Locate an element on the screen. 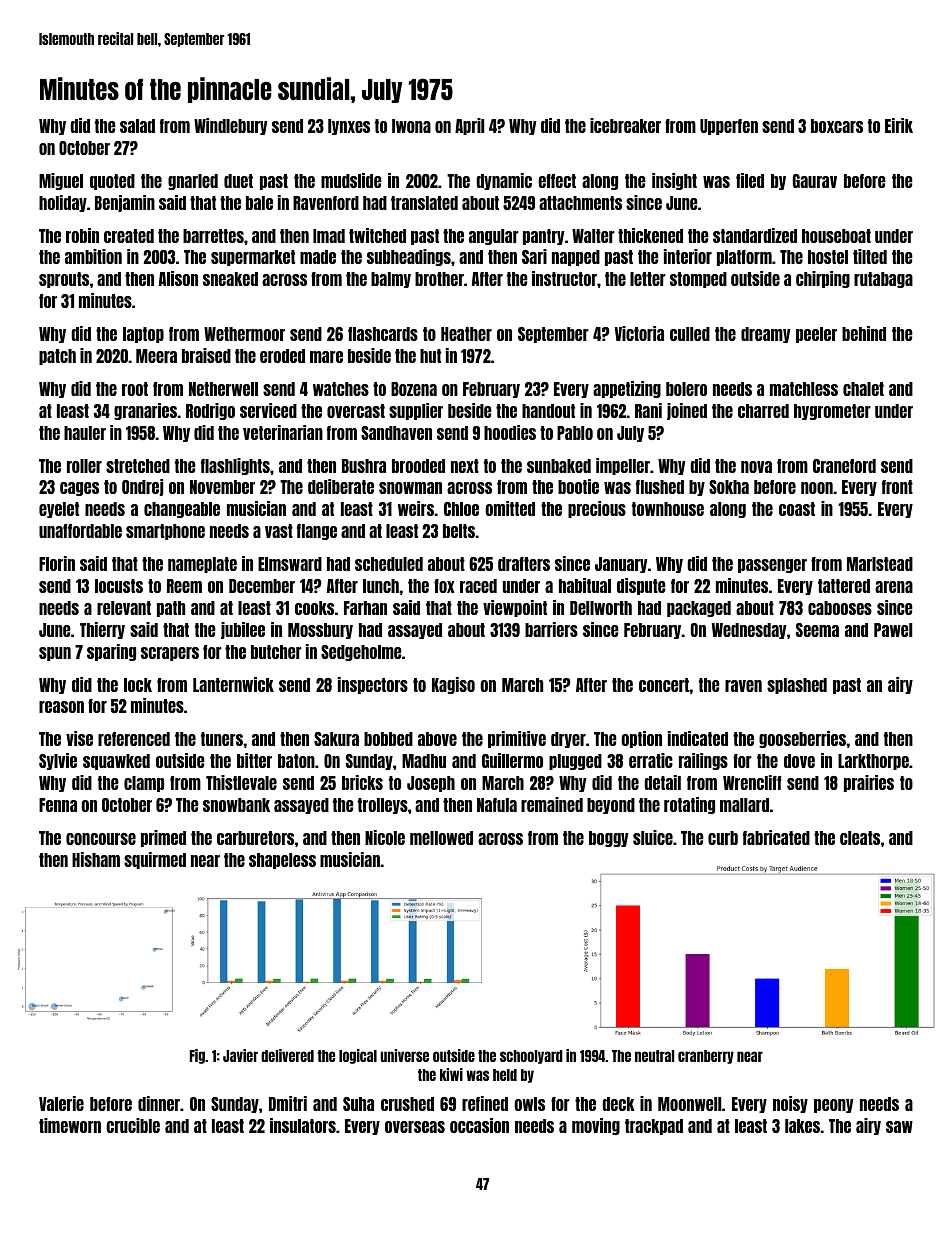 This screenshot has height=1233, width=952. dinner is located at coordinates (159, 1103).
